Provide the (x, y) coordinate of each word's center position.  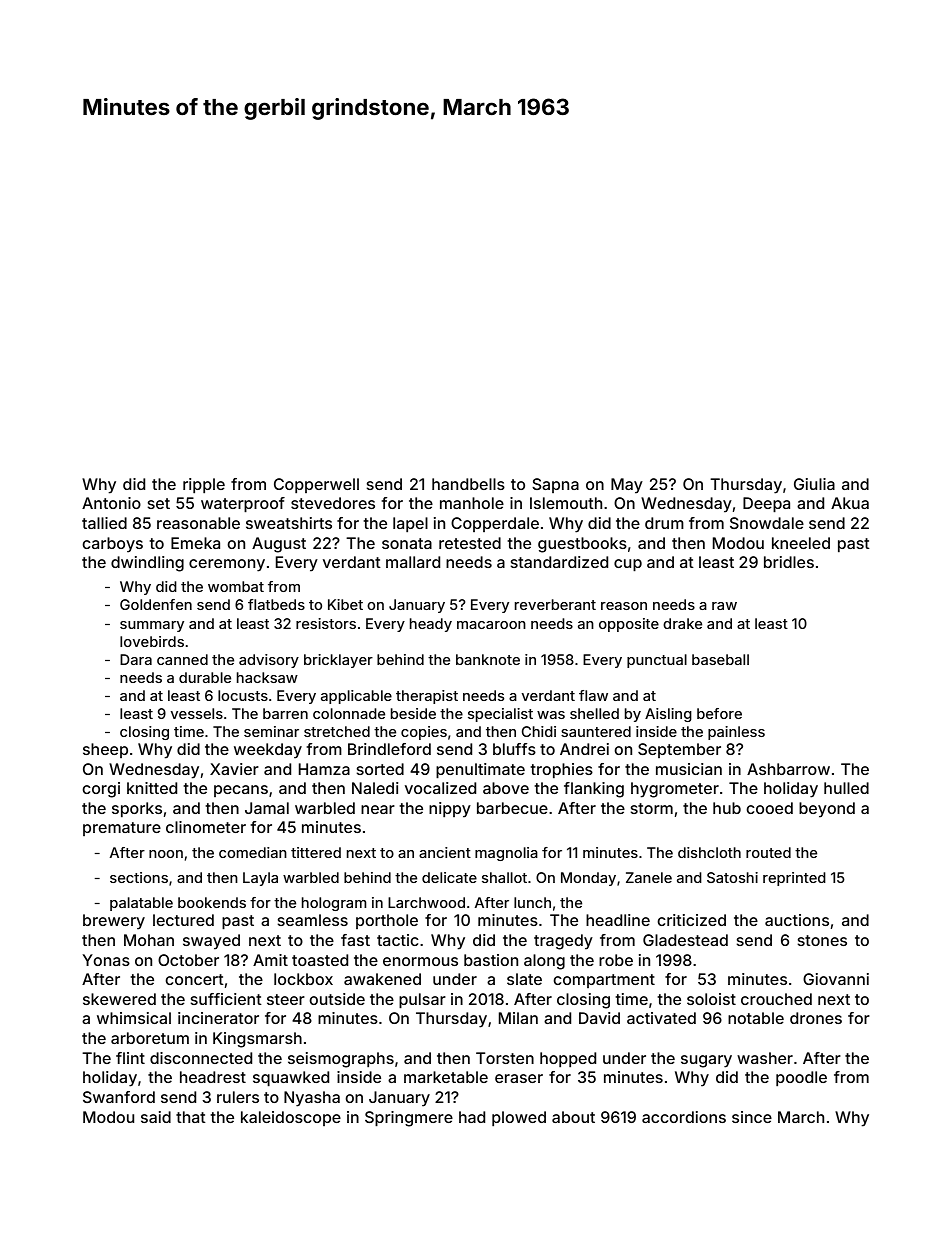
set (159, 503)
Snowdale (767, 523)
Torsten (505, 1058)
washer (765, 1058)
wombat (236, 586)
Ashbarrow (788, 769)
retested (470, 543)
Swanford (119, 1097)
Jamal (267, 808)
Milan (518, 1018)
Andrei (584, 749)
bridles (789, 562)
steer (286, 999)
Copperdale (495, 524)
